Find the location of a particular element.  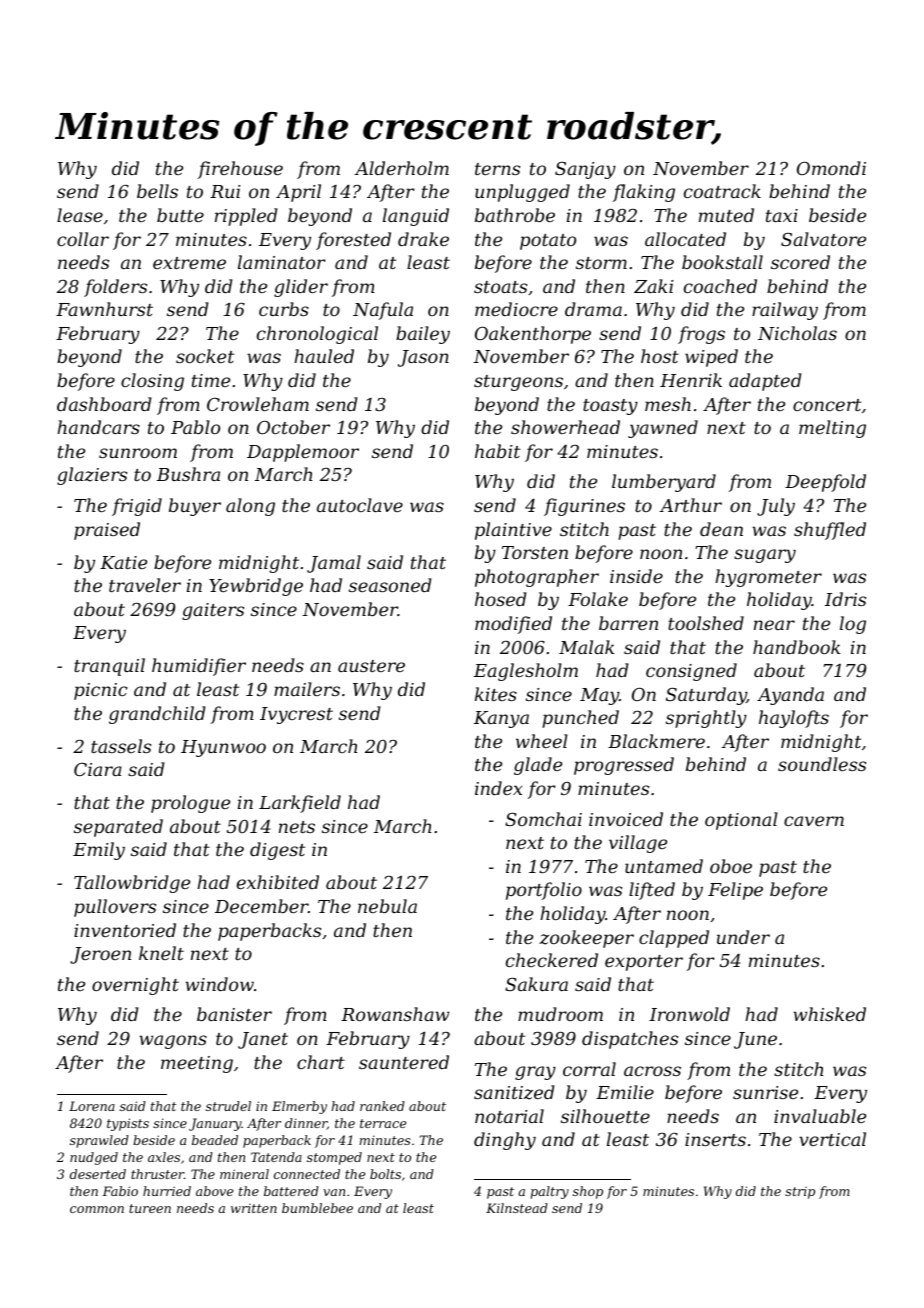

Omondi is located at coordinates (831, 168).
